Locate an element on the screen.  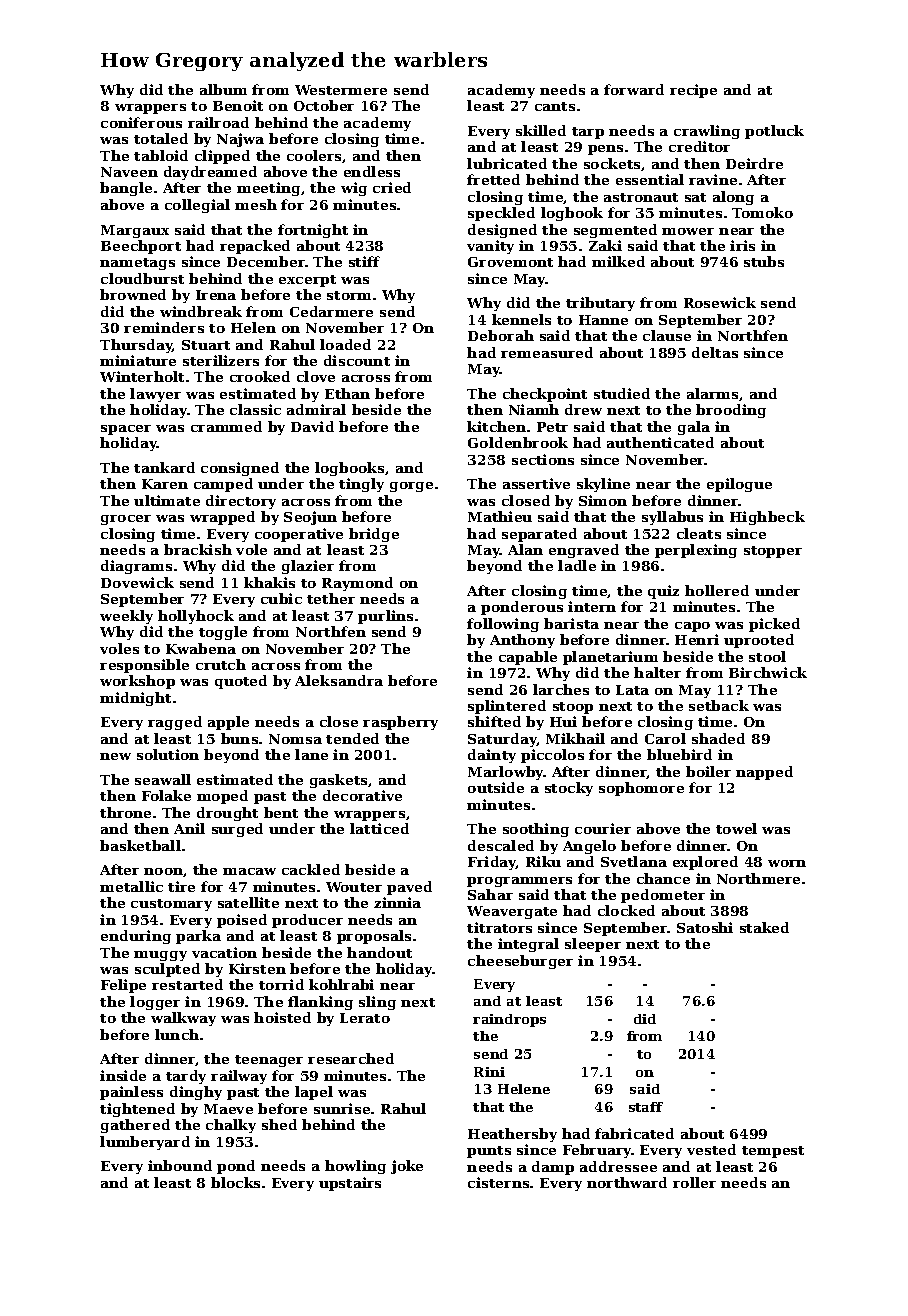
bangle is located at coordinates (126, 189).
